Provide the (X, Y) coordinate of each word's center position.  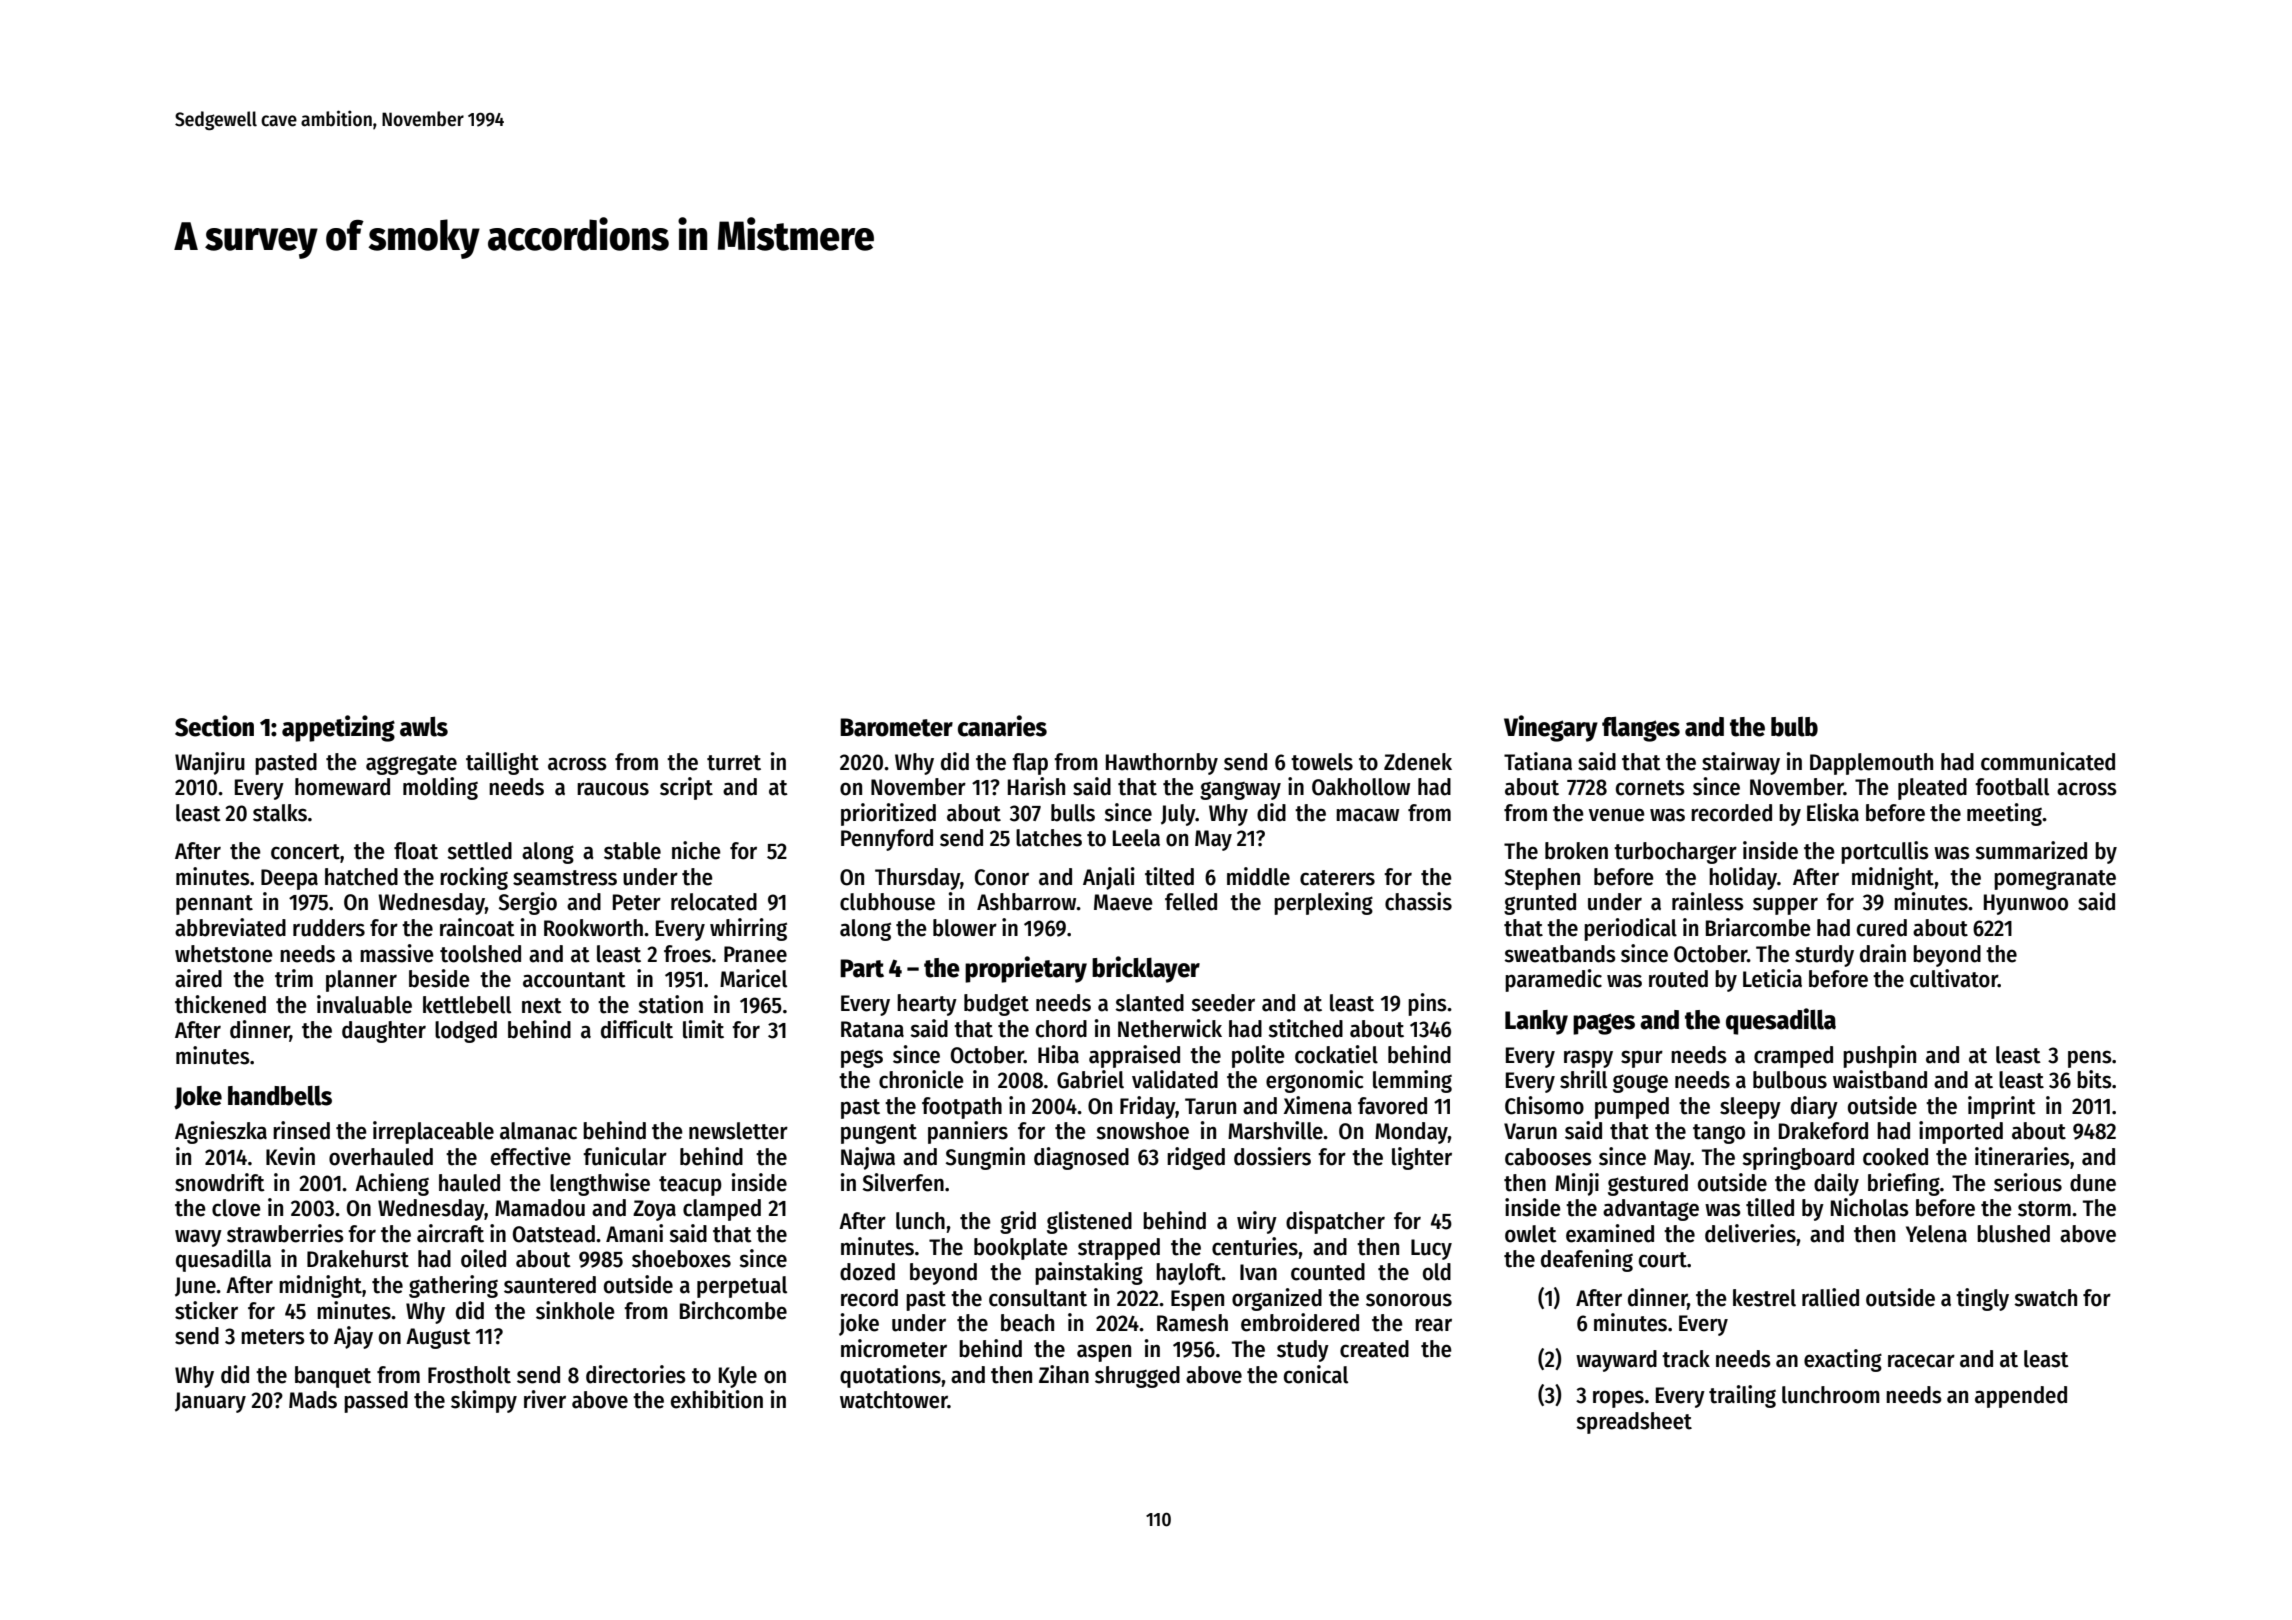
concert (305, 852)
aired (198, 978)
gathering (453, 1286)
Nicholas (1870, 1207)
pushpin (1879, 1056)
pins (1427, 1004)
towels (1322, 762)
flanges (1641, 729)
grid (1018, 1222)
